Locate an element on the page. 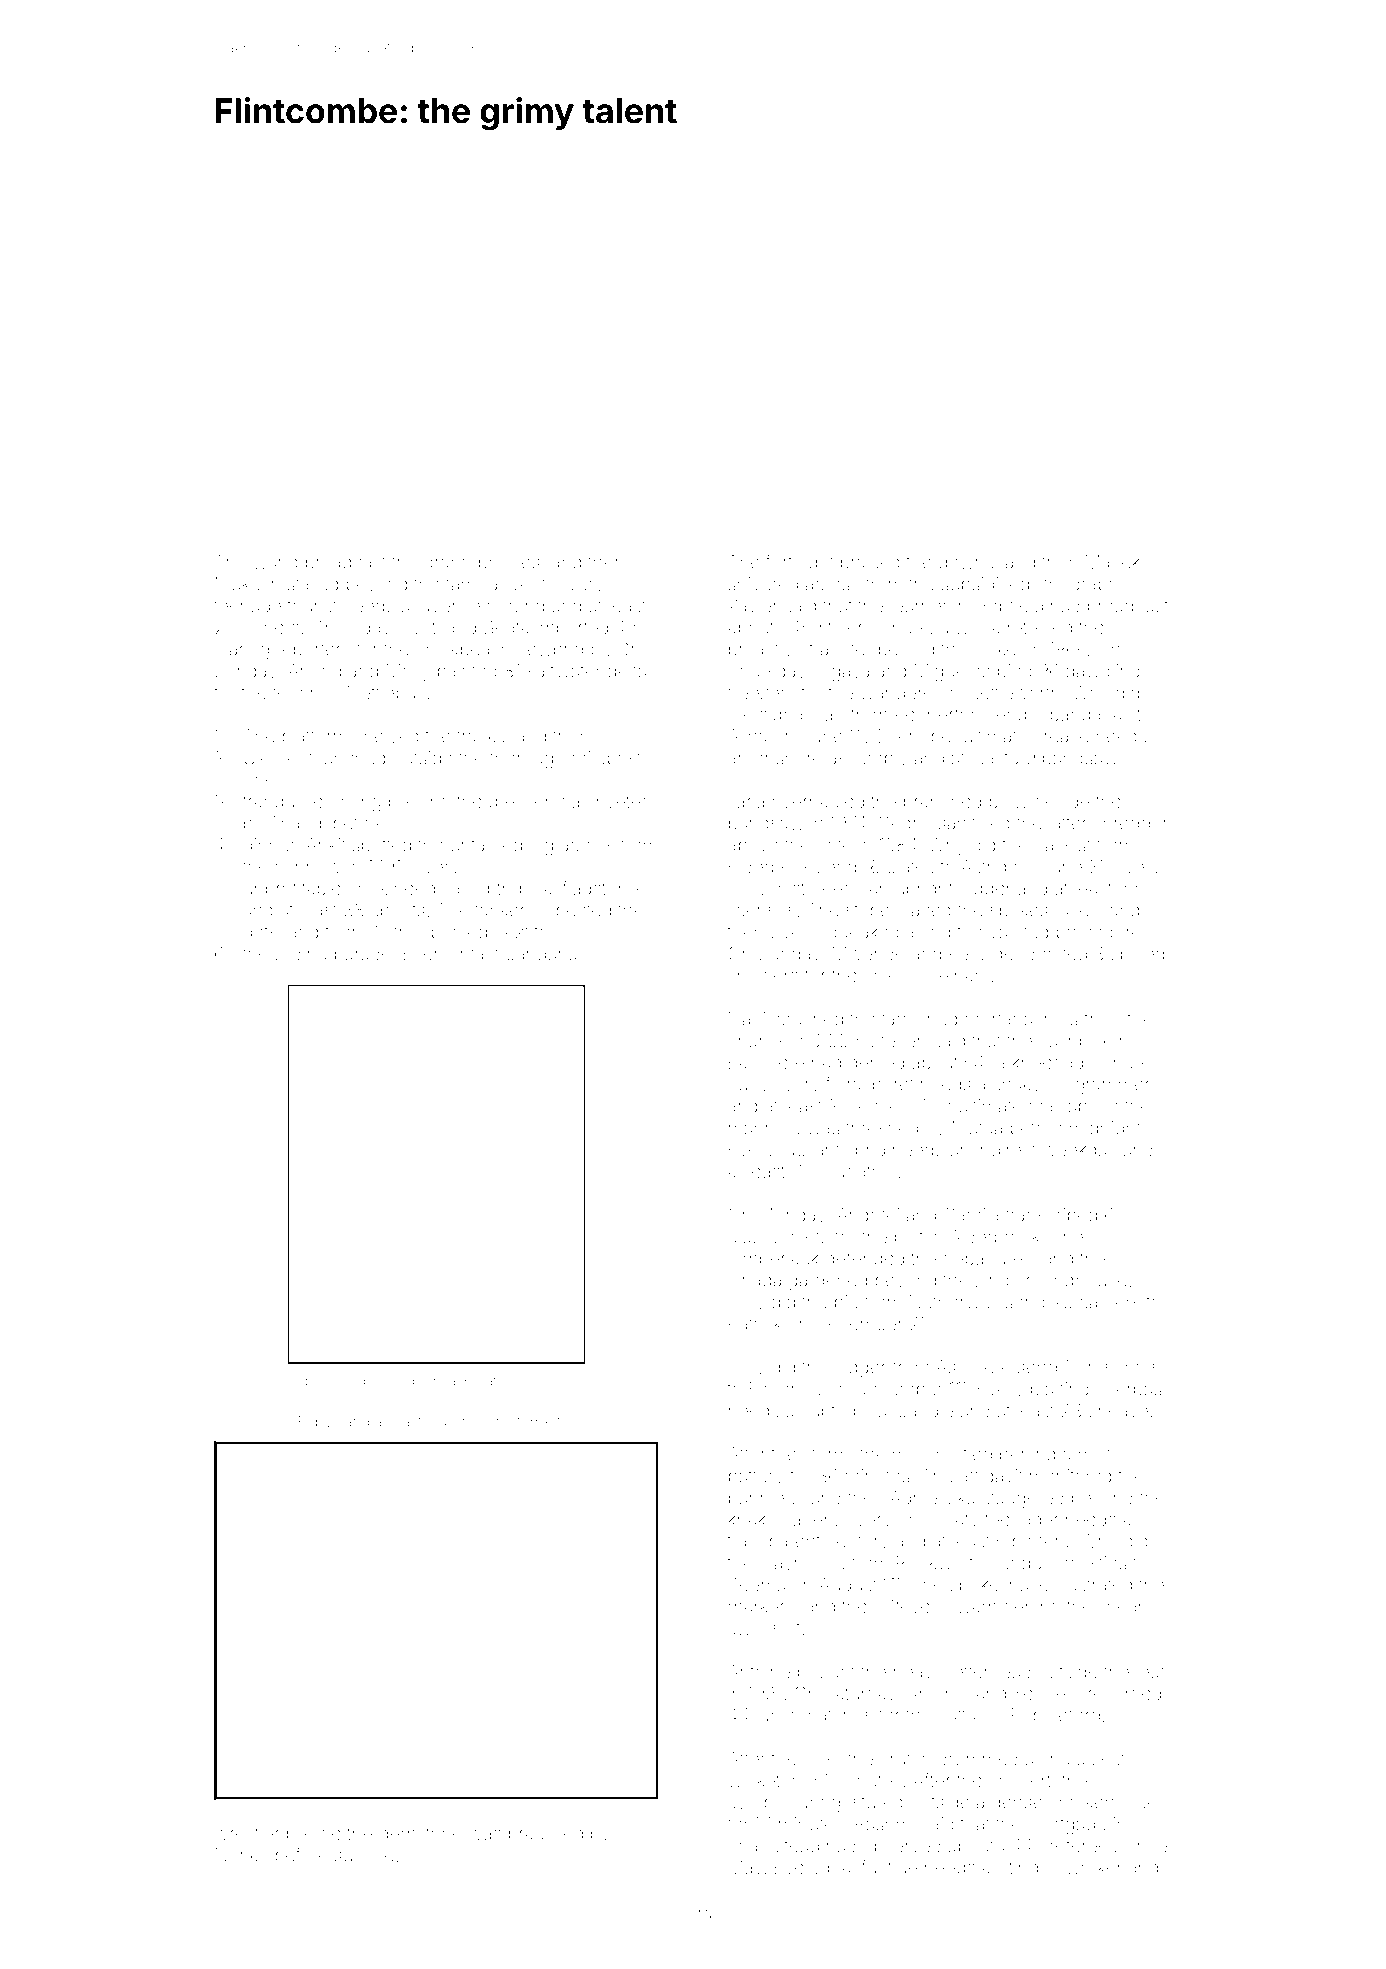 The height and width of the document is (1969, 1386). potato is located at coordinates (485, 1382).
